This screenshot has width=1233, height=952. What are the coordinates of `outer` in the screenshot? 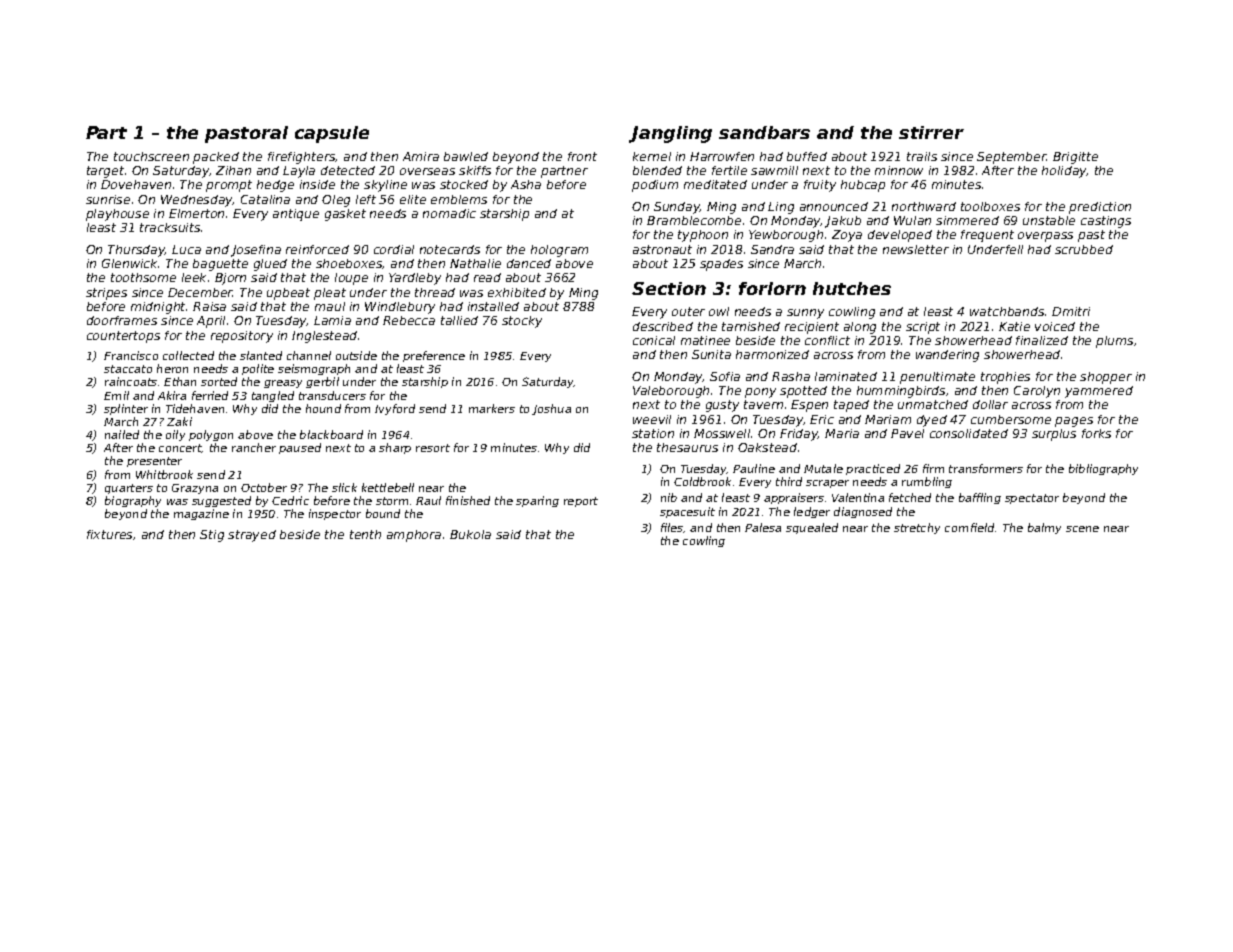 It's located at (688, 311).
